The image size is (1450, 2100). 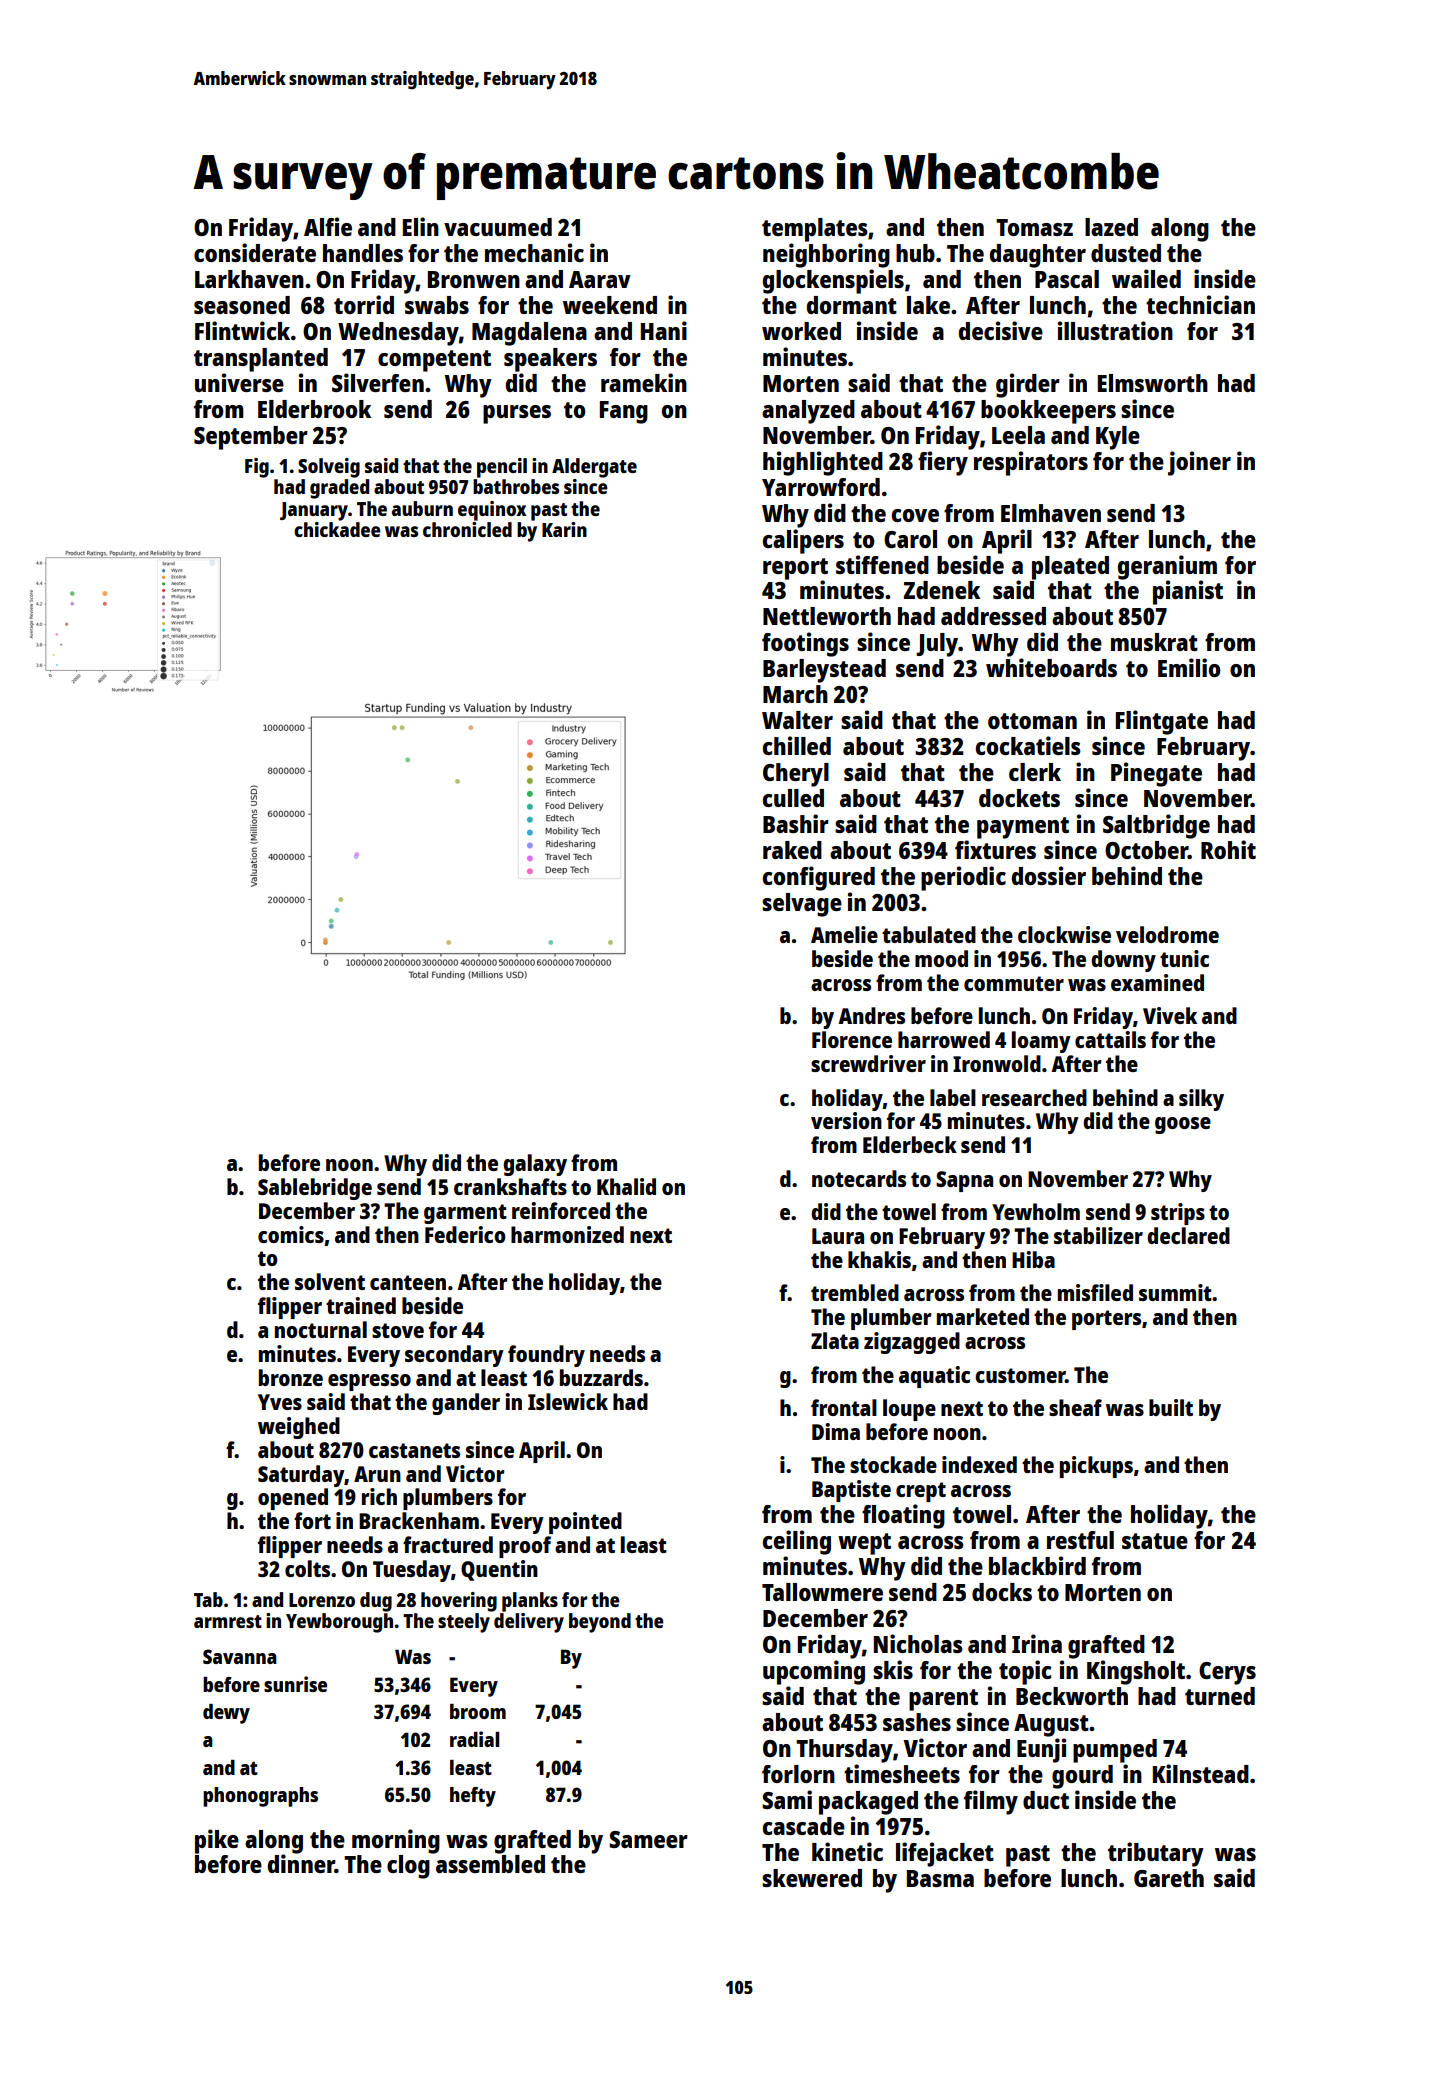 I want to click on considerate, so click(x=255, y=252).
